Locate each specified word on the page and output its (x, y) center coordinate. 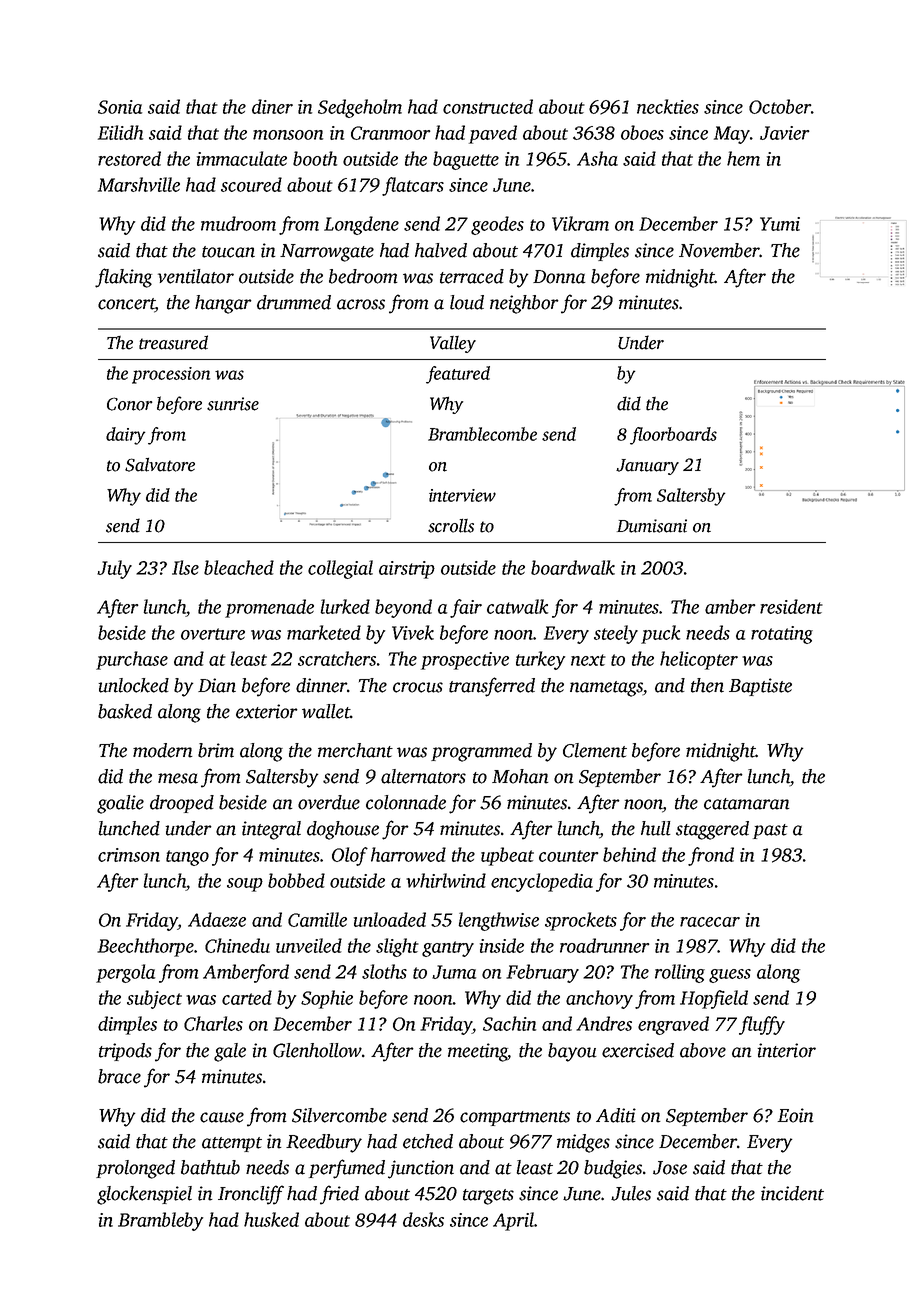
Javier (784, 133)
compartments (515, 1118)
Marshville (139, 184)
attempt (232, 1144)
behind (629, 854)
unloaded (390, 919)
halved (441, 250)
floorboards (673, 436)
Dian (217, 685)
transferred (492, 687)
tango (187, 858)
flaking (123, 278)
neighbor (524, 304)
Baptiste (760, 687)
